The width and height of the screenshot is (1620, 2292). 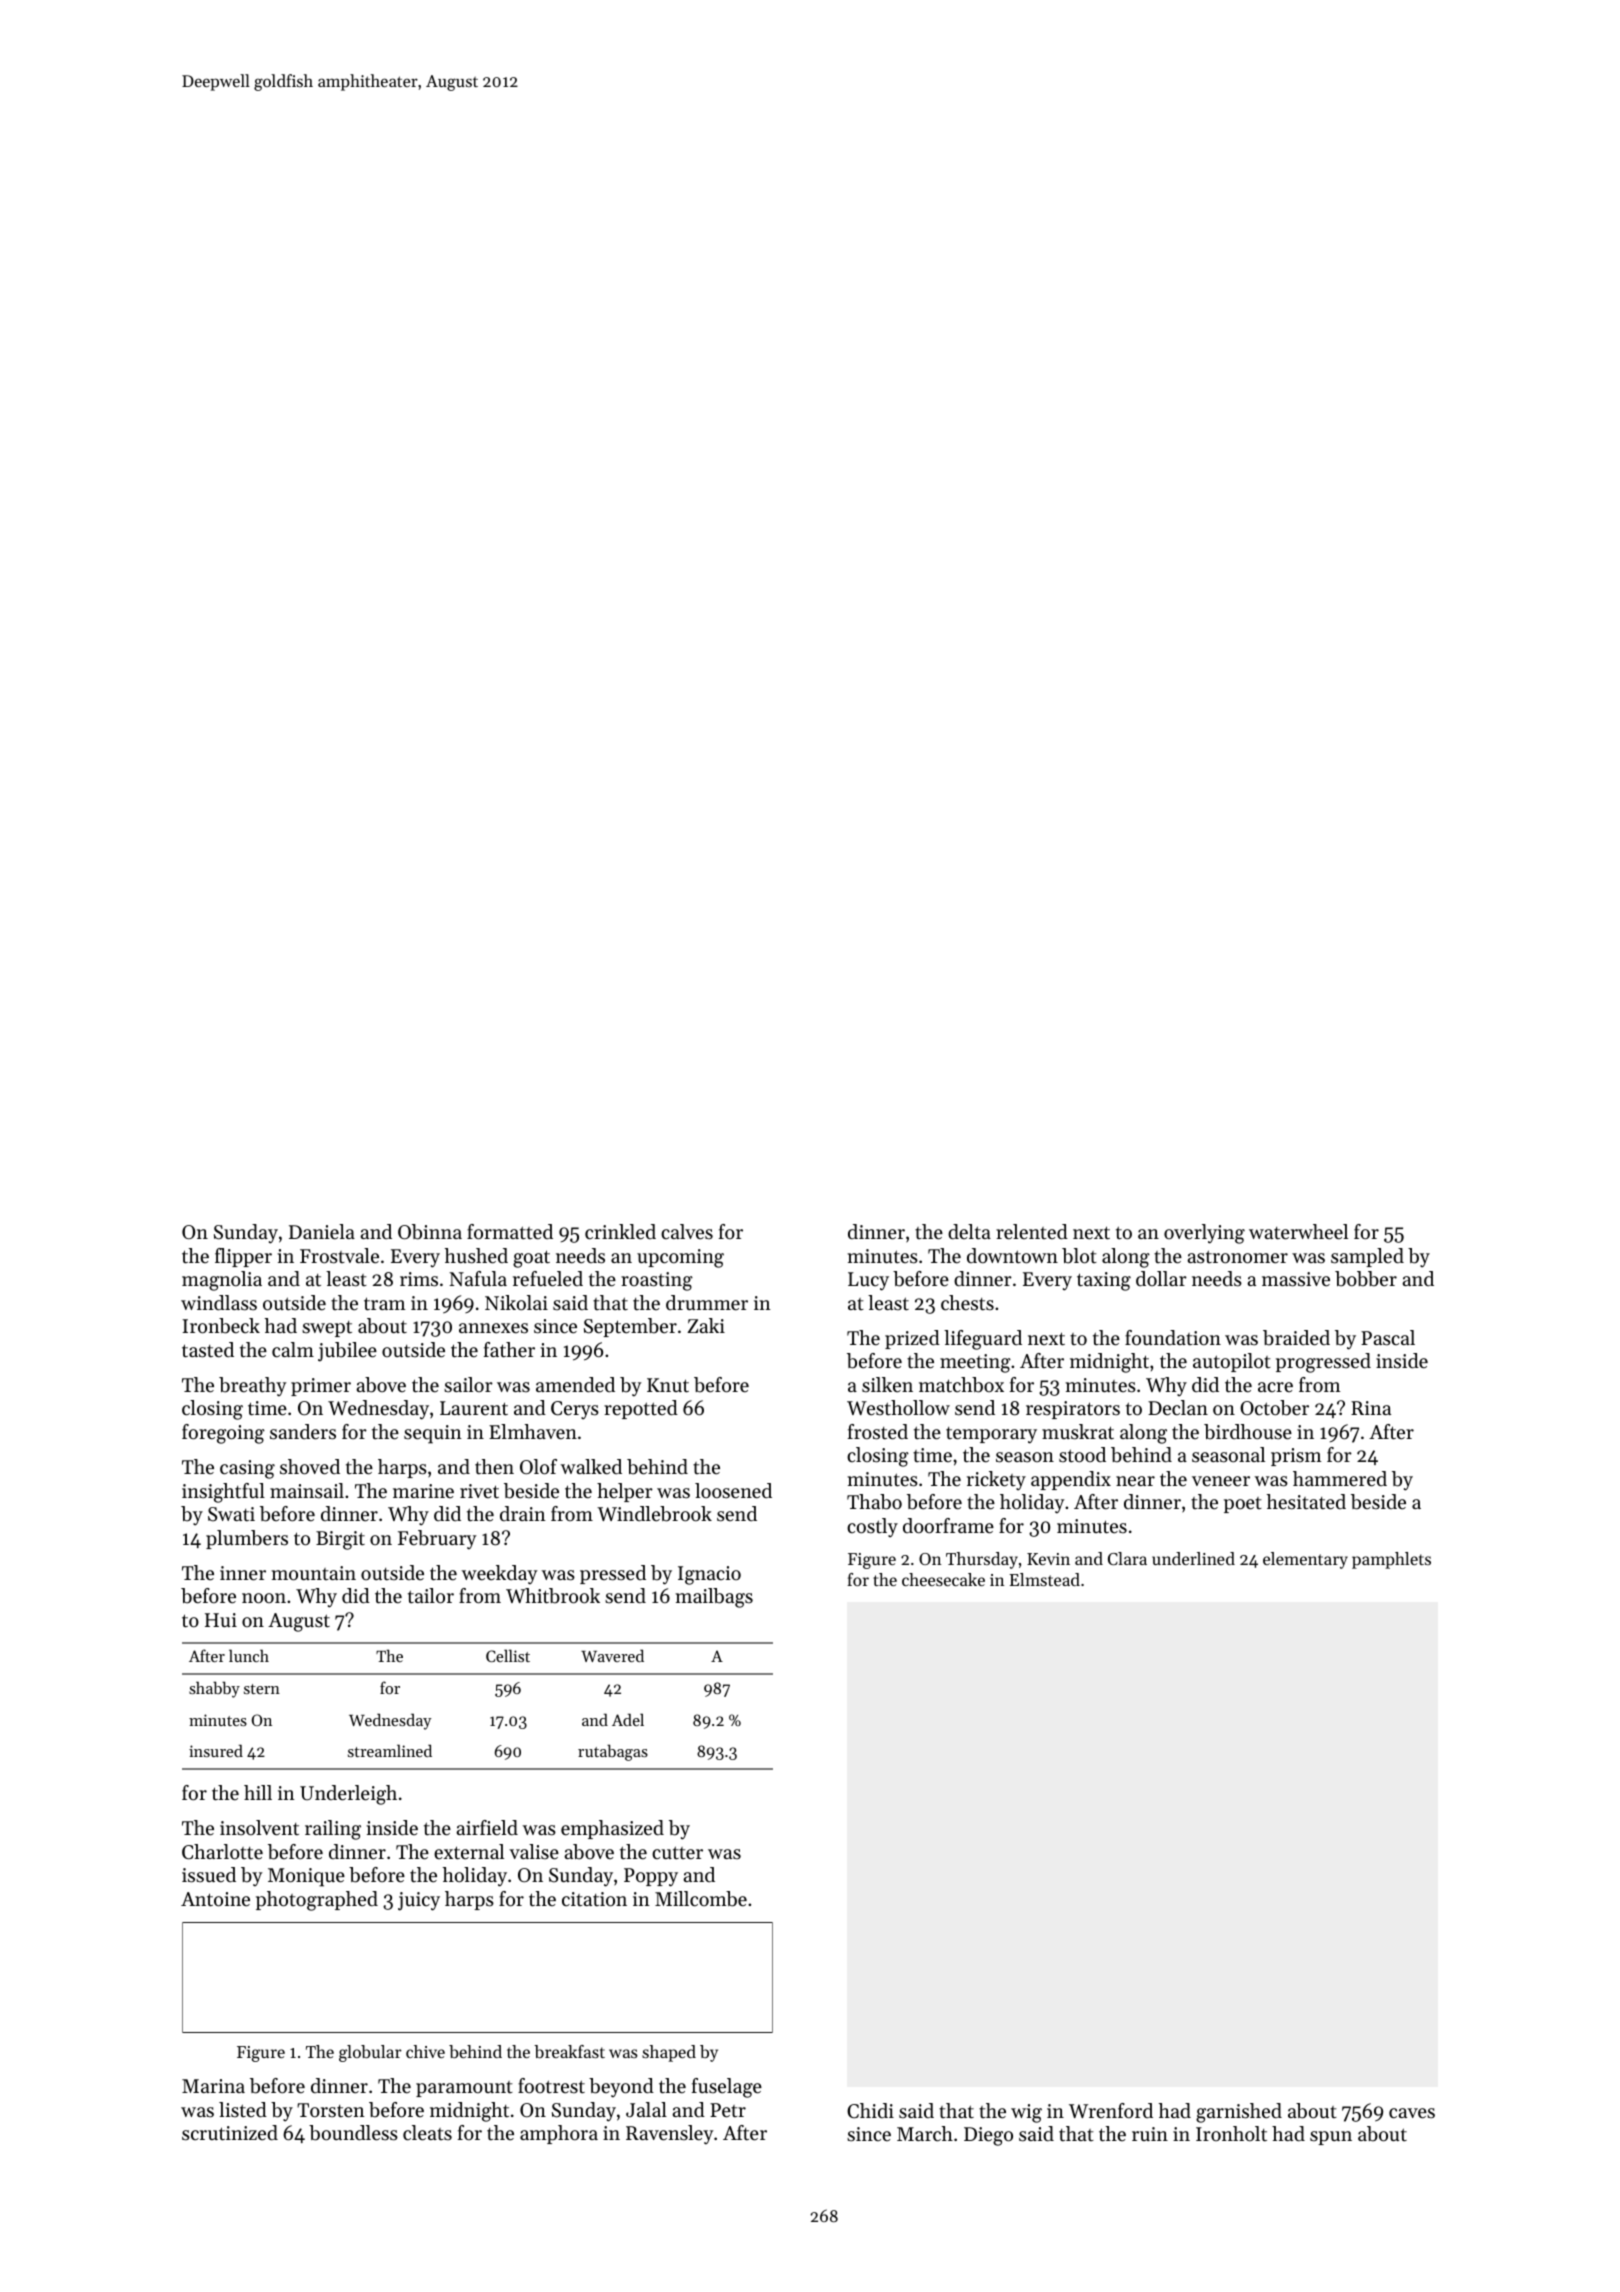 I want to click on ruin, so click(x=1150, y=2134).
